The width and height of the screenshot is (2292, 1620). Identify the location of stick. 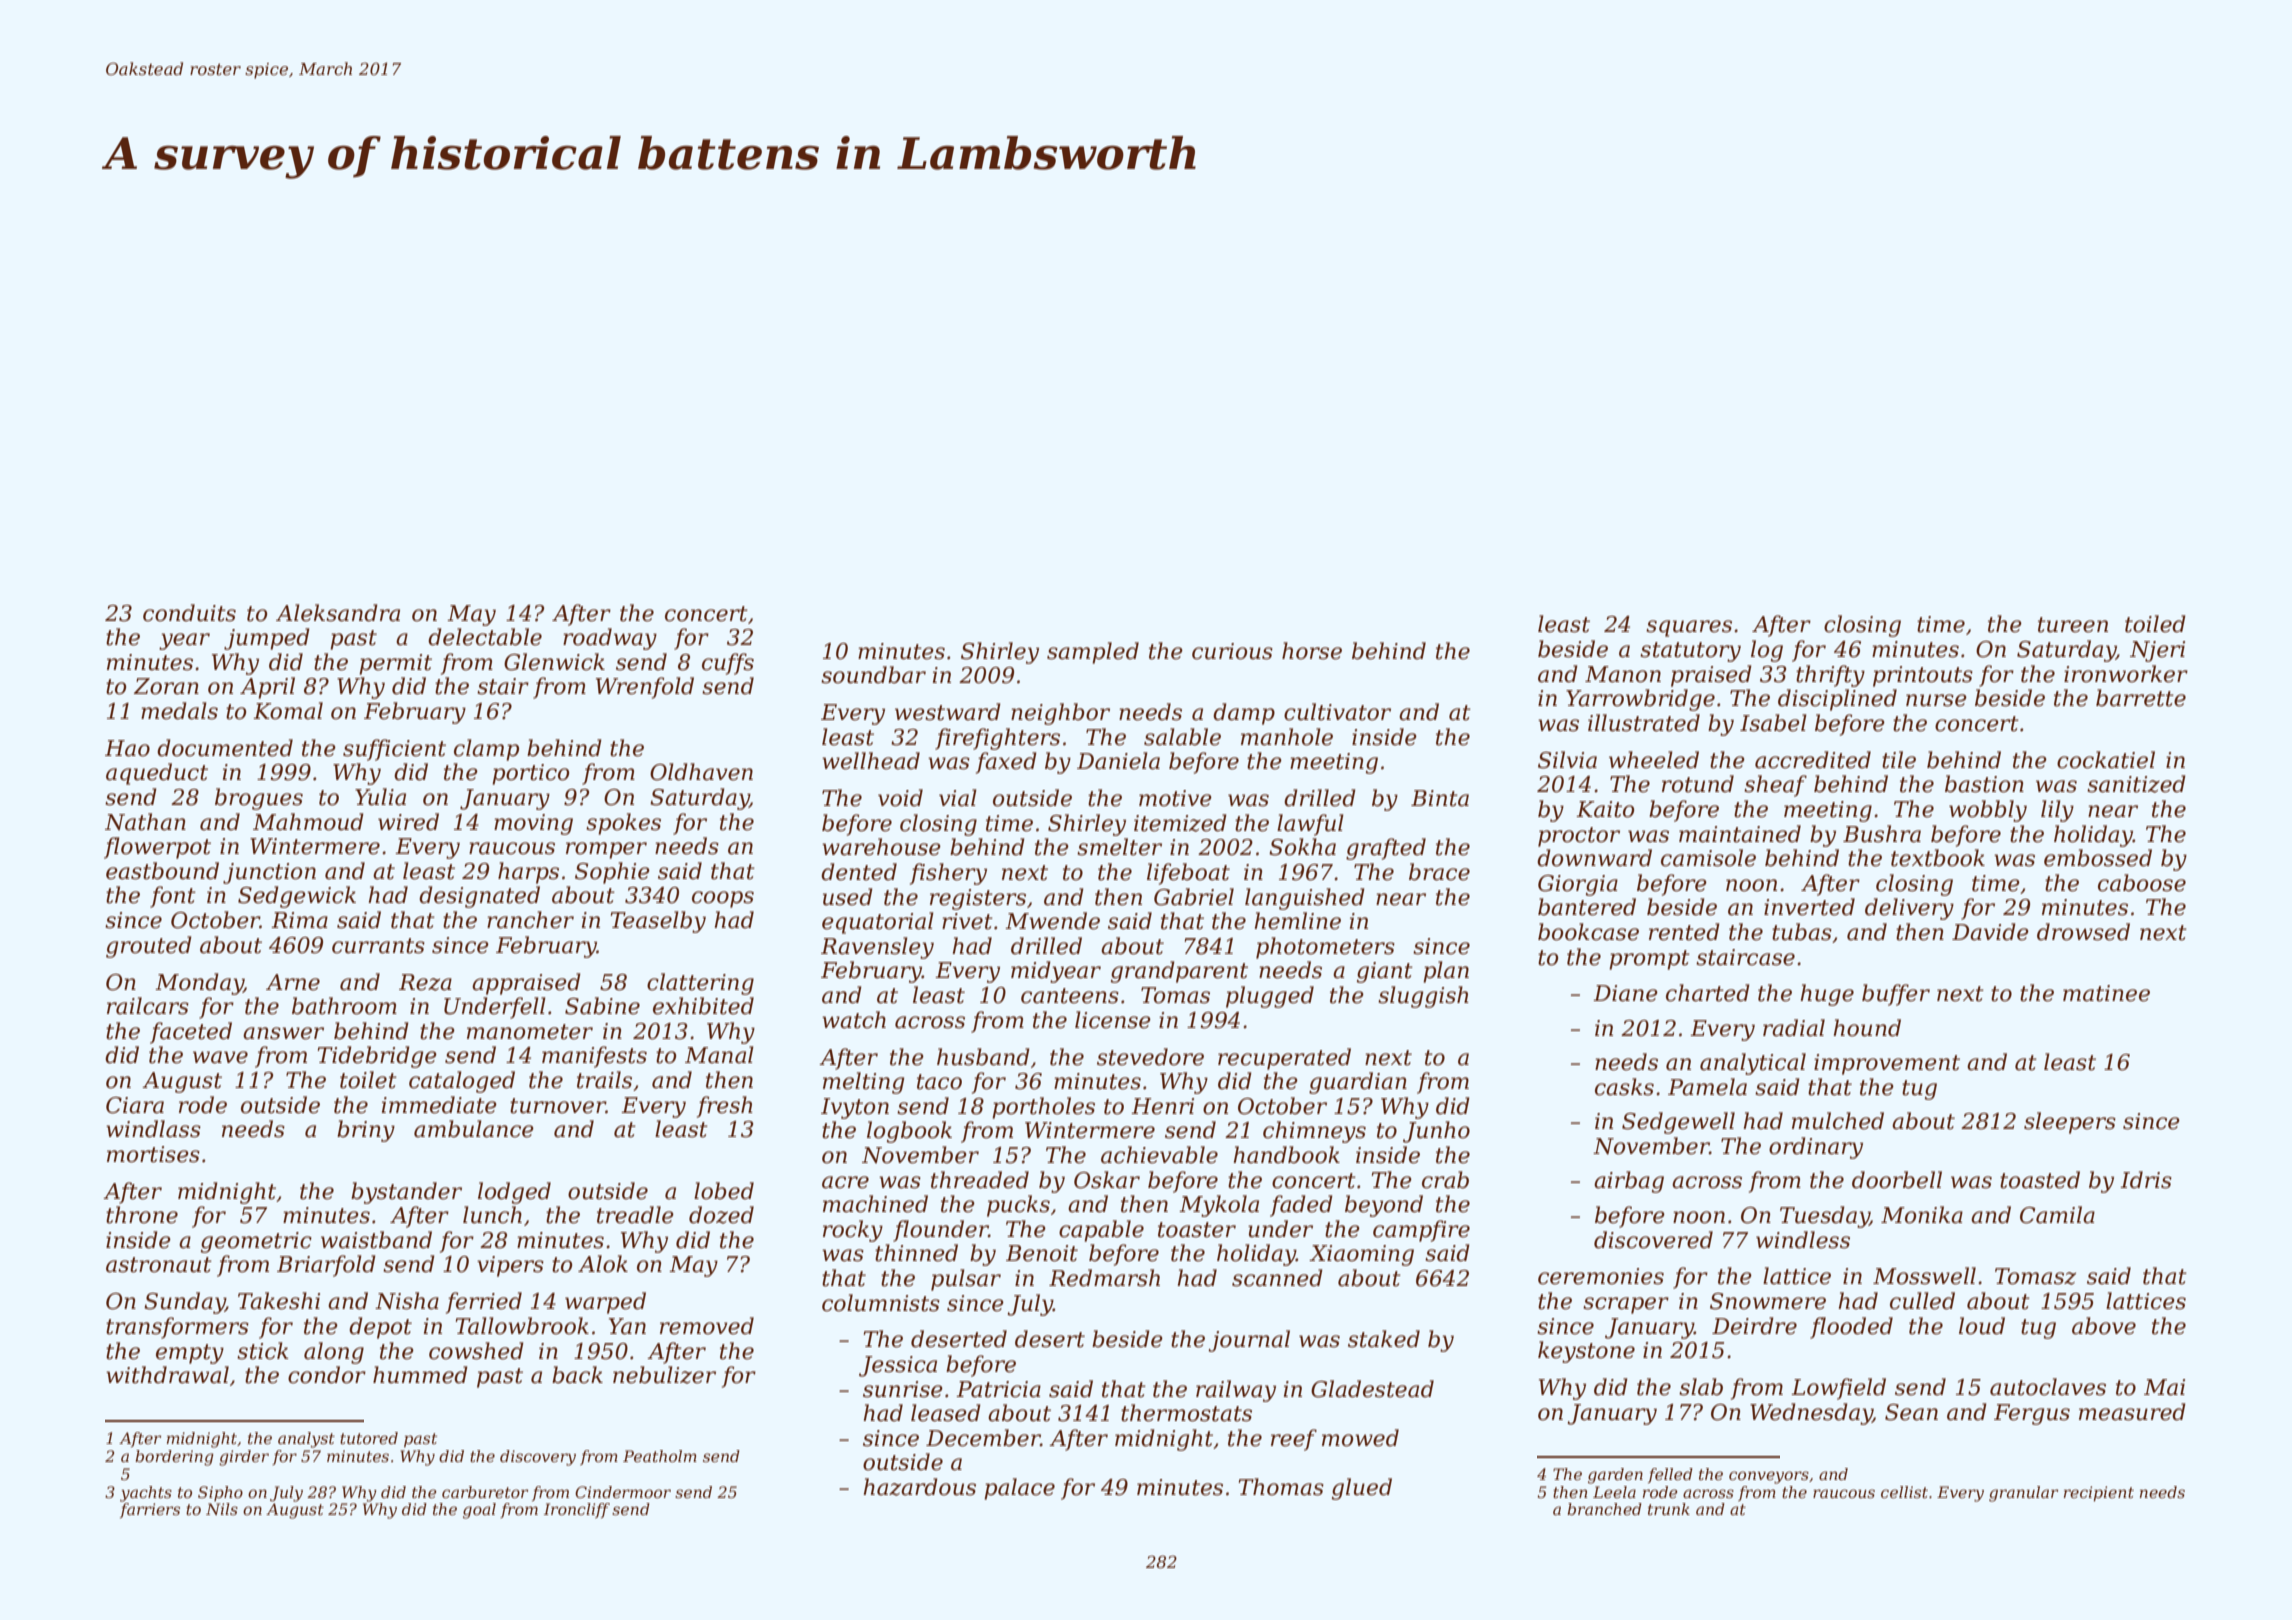
(263, 1351).
